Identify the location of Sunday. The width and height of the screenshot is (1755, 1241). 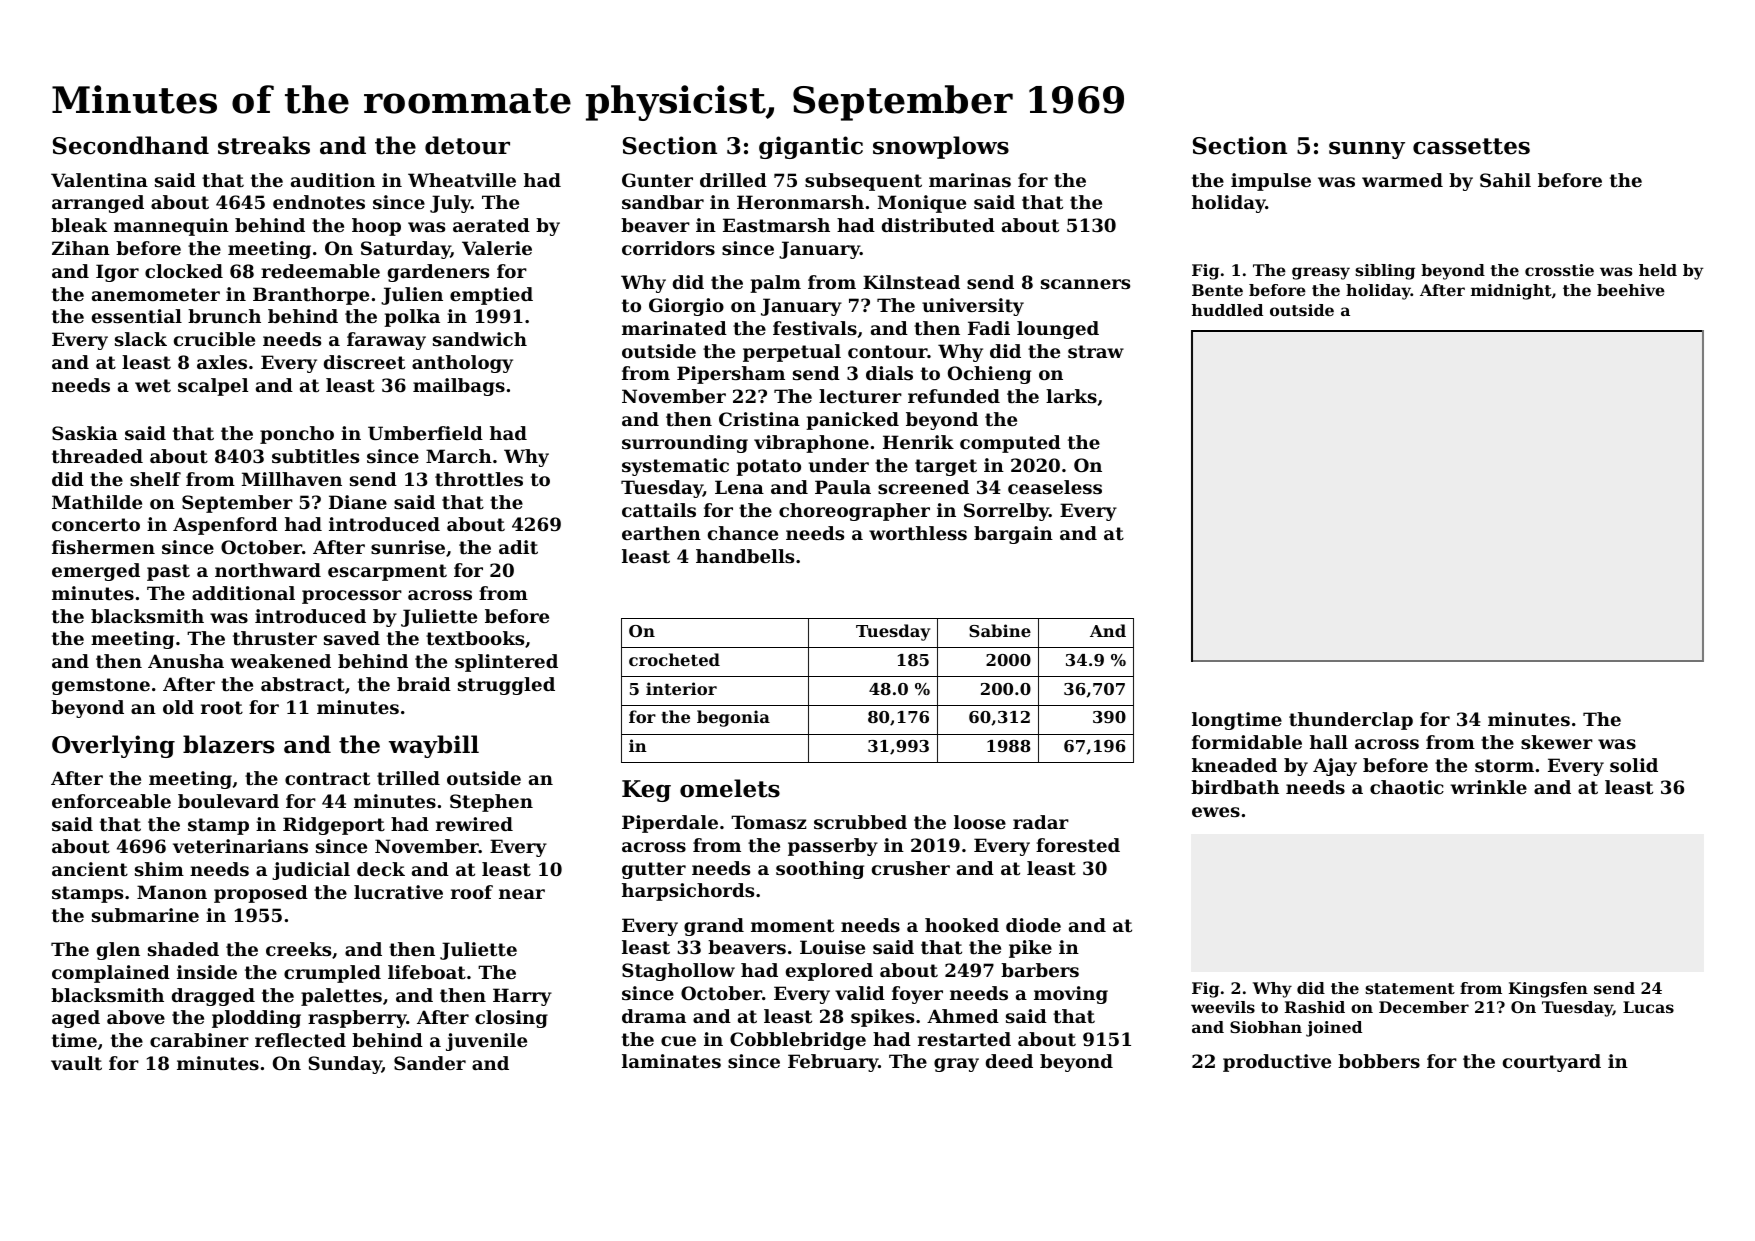
(345, 1065).
